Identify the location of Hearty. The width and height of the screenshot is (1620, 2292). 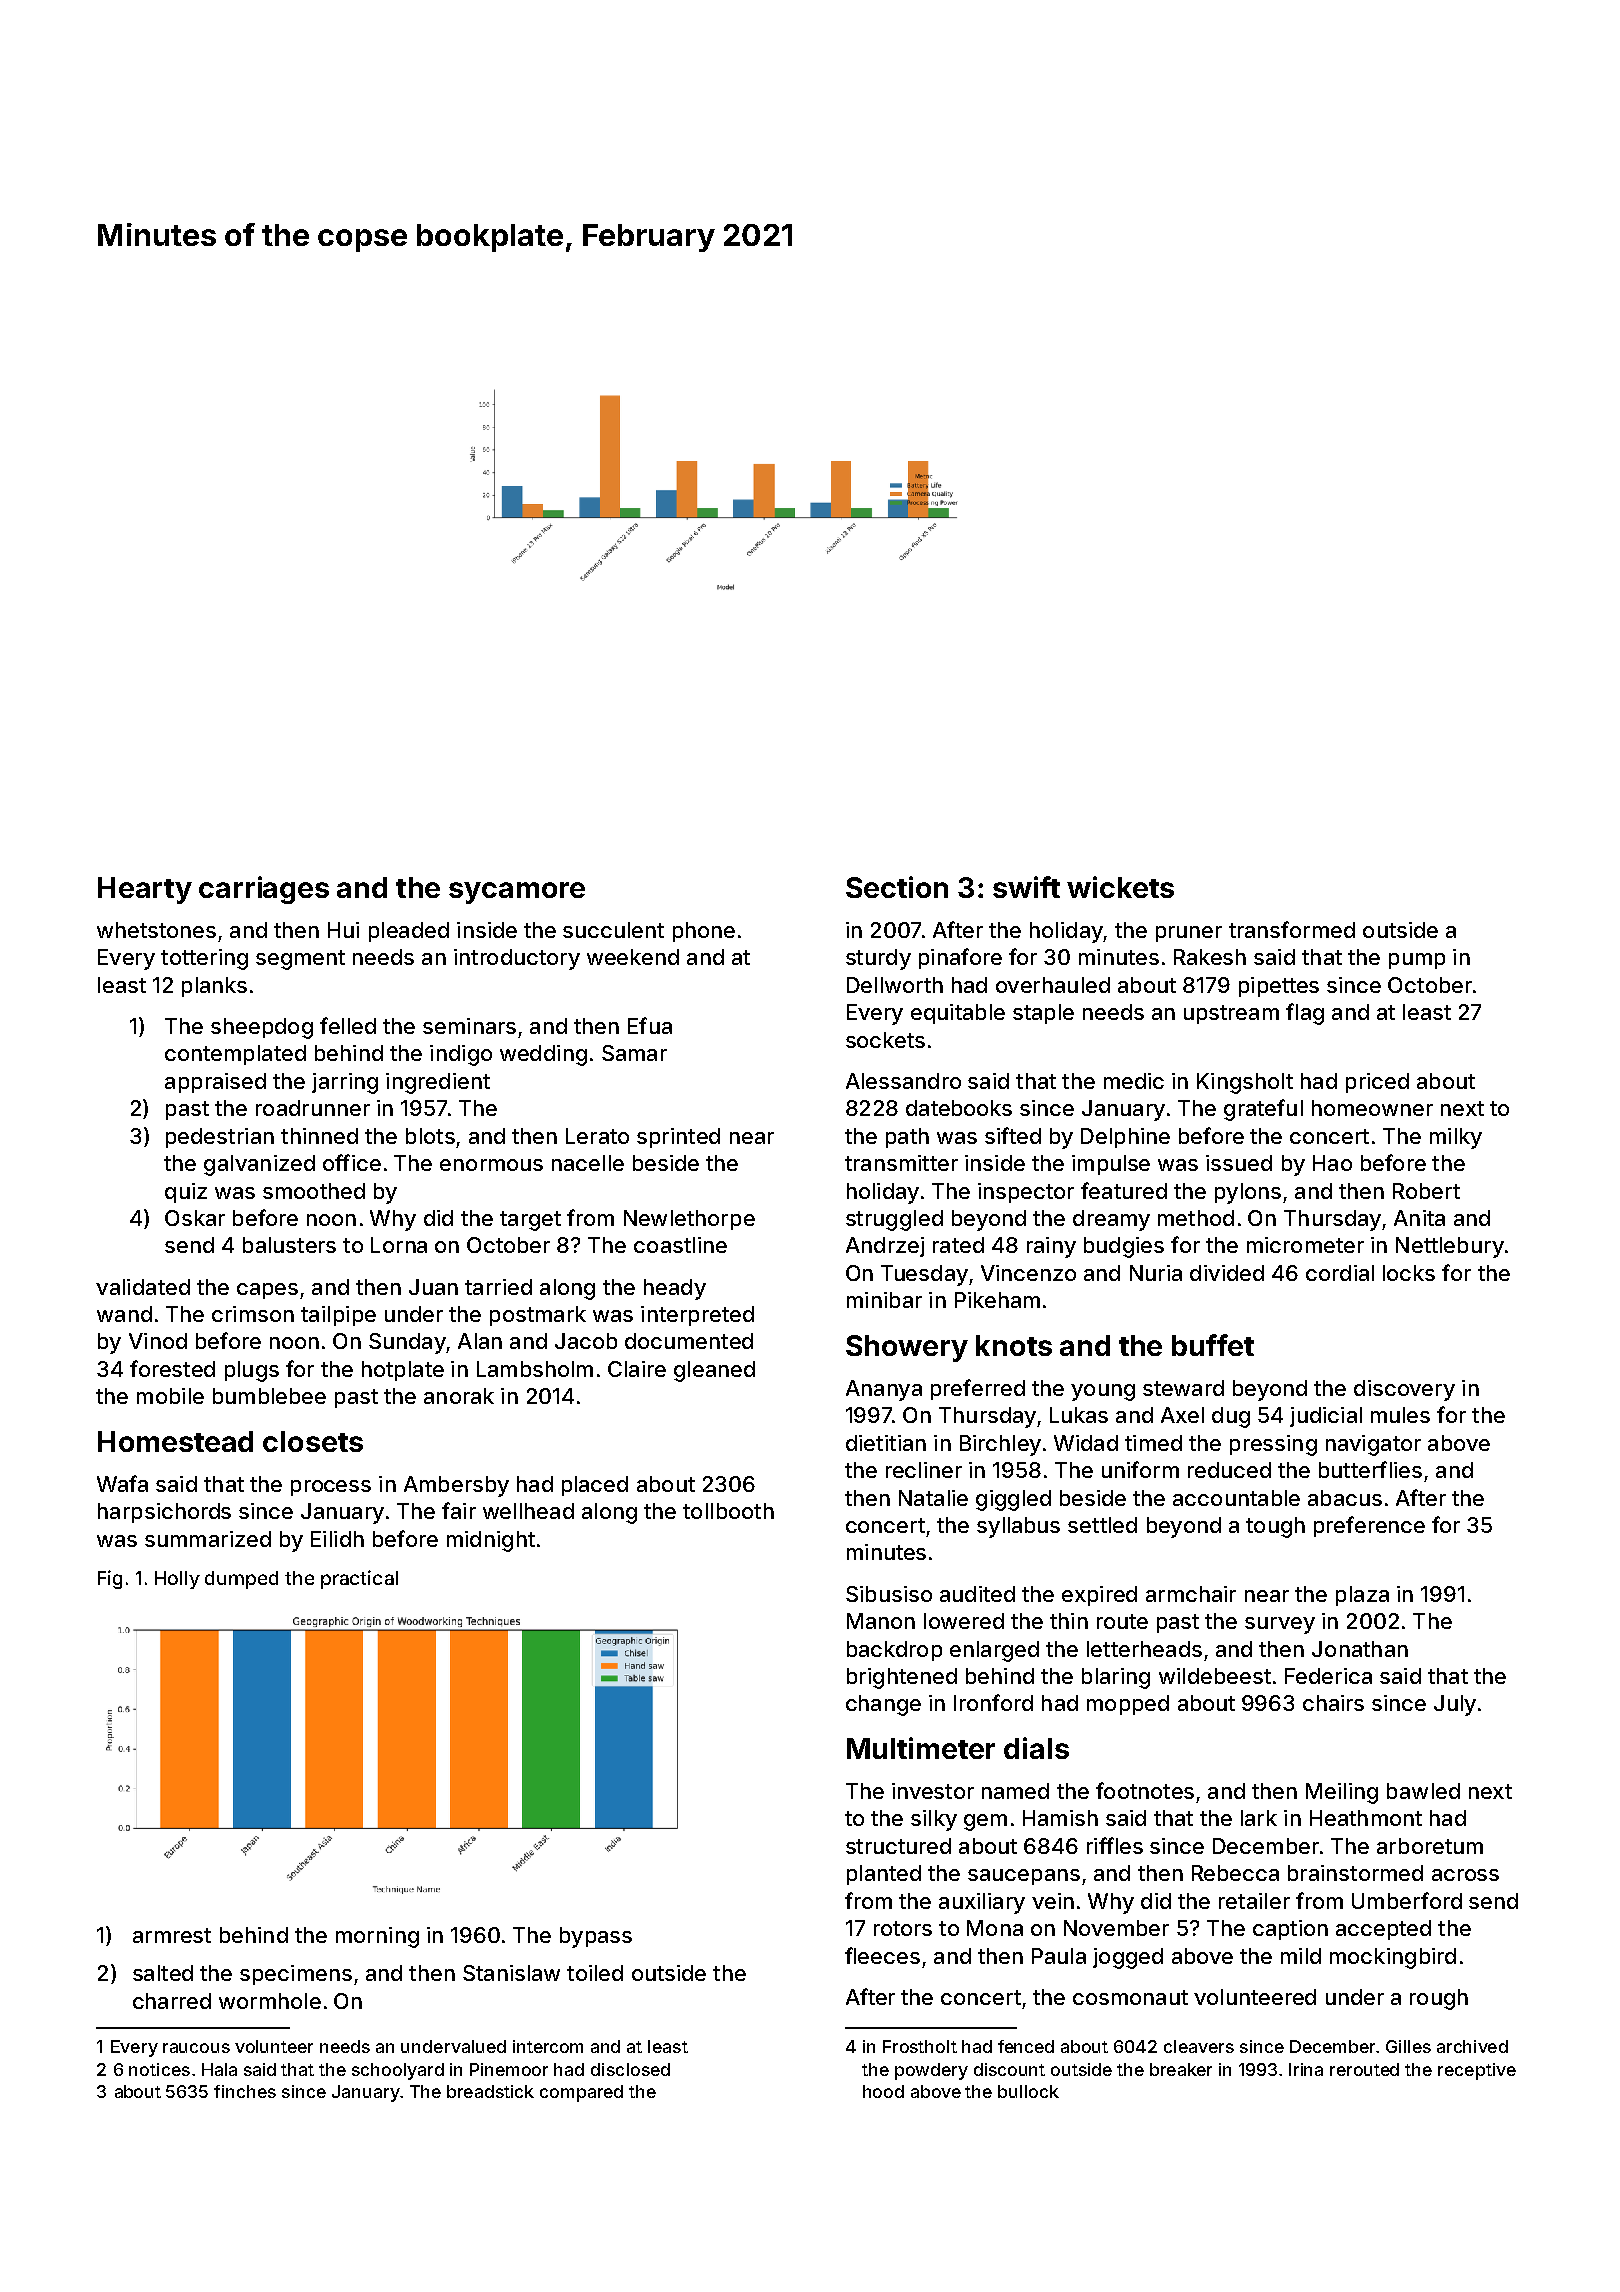
(145, 890).
